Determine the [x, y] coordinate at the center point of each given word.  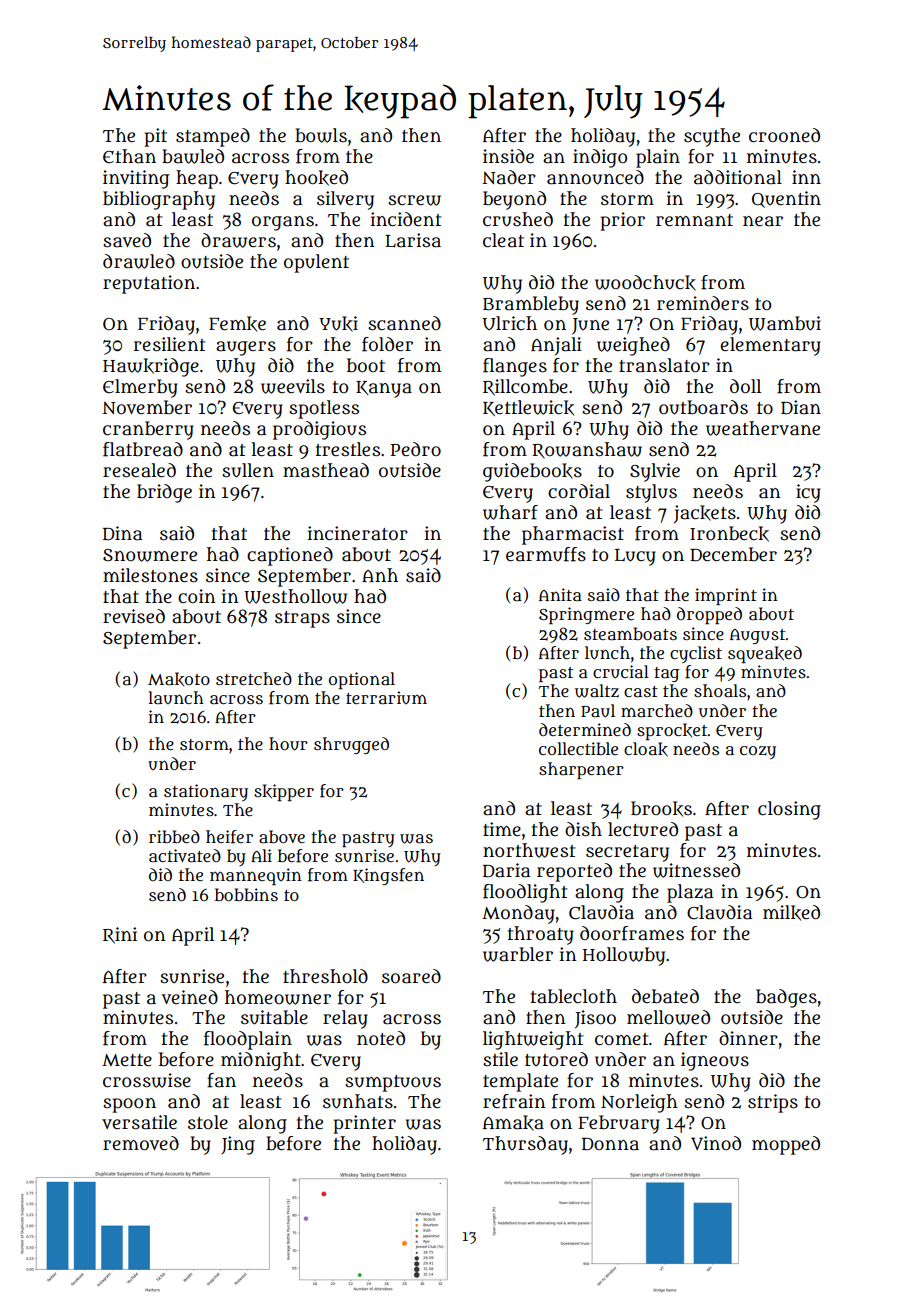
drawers [238, 240]
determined [585, 729]
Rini [120, 935]
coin [197, 596]
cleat [503, 240]
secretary [627, 853]
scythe [712, 137]
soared [411, 976]
